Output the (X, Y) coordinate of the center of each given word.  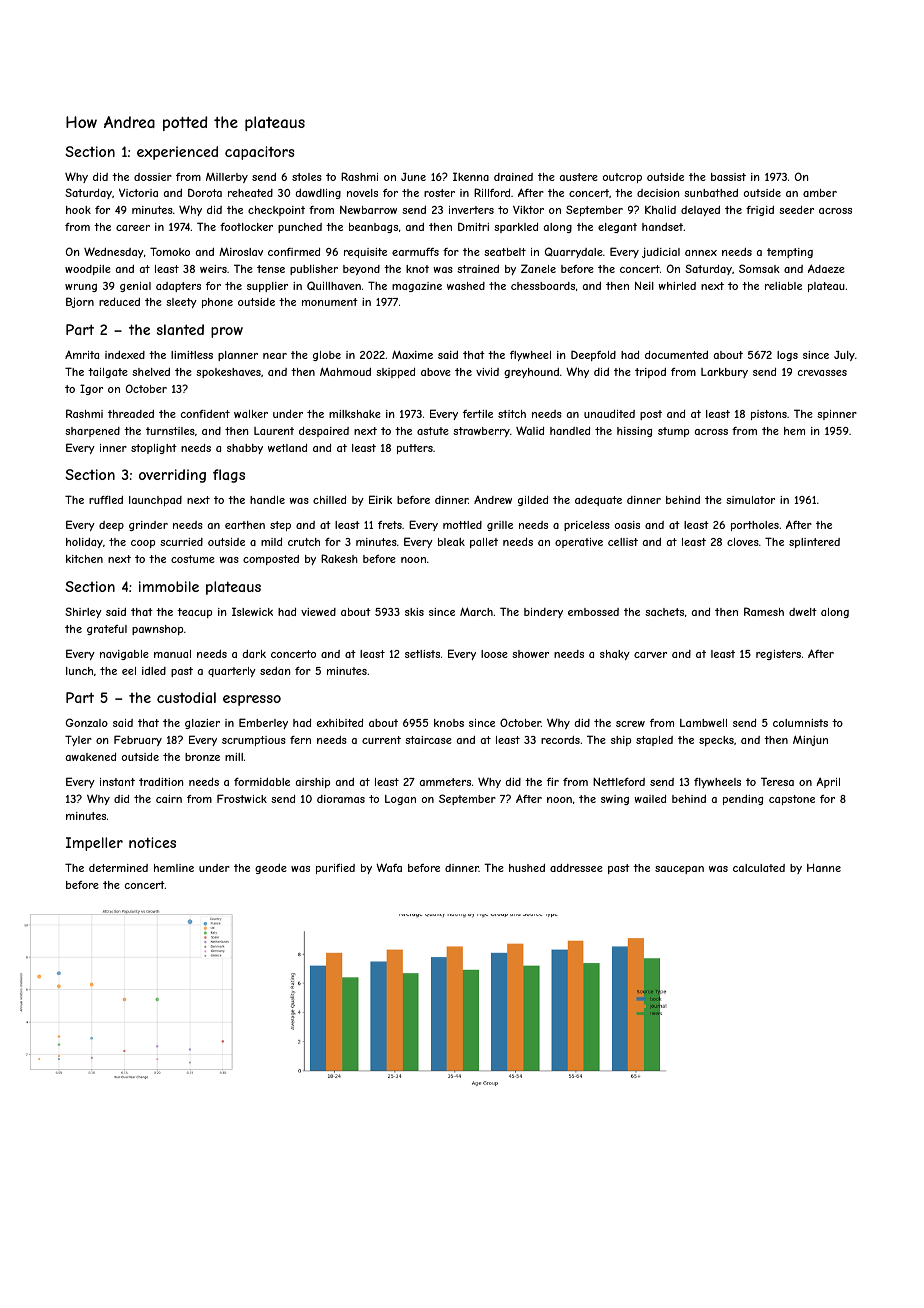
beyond (361, 270)
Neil (644, 285)
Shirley (83, 612)
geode (271, 869)
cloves (743, 542)
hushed (527, 868)
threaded (131, 414)
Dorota (205, 192)
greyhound (531, 373)
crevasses (822, 373)
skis (414, 612)
